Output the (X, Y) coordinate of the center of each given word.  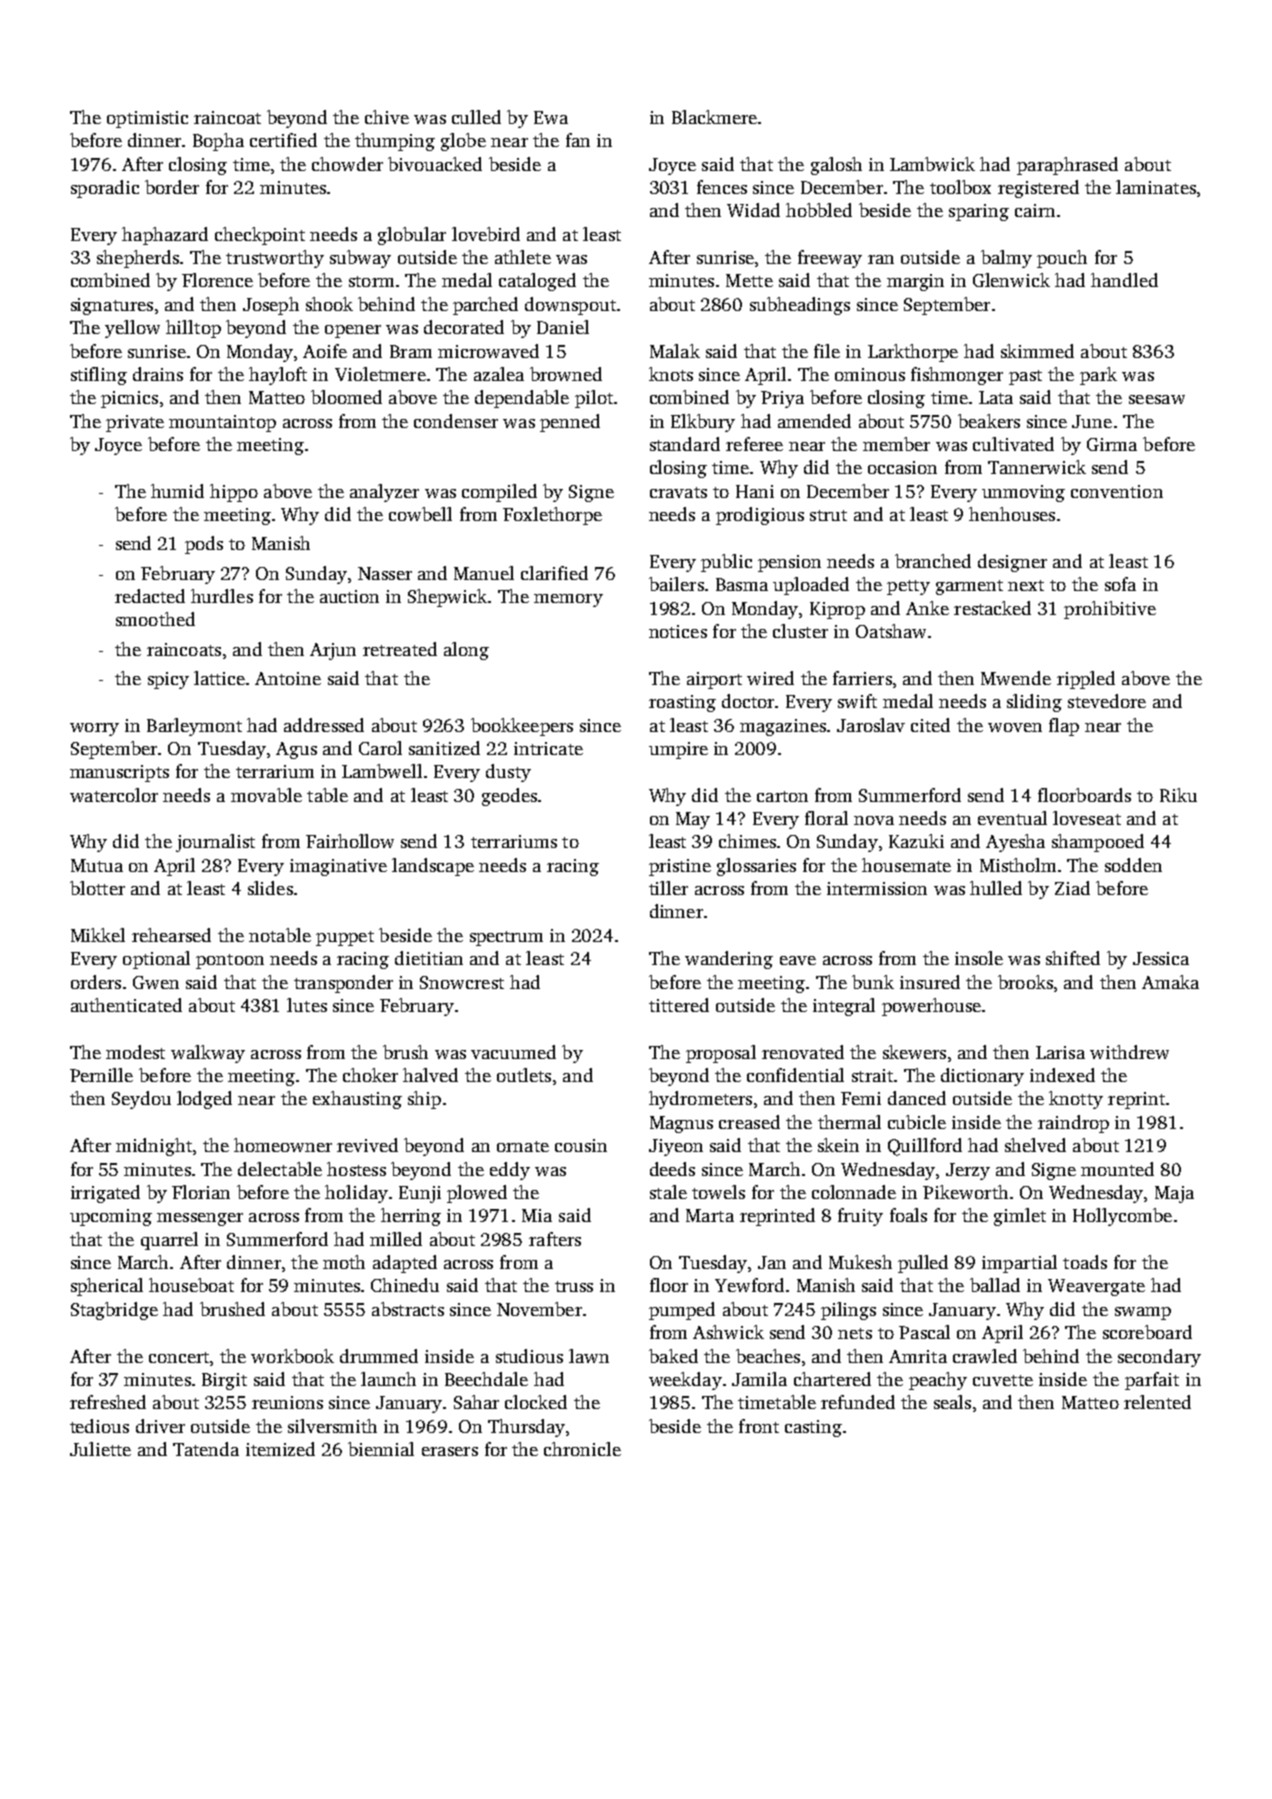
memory (568, 600)
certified (283, 140)
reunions (287, 1402)
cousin (581, 1145)
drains (158, 374)
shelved (1035, 1145)
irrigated (105, 1194)
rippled (1086, 680)
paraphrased (1067, 166)
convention (1117, 491)
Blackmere (714, 117)
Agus (296, 750)
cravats (678, 492)
